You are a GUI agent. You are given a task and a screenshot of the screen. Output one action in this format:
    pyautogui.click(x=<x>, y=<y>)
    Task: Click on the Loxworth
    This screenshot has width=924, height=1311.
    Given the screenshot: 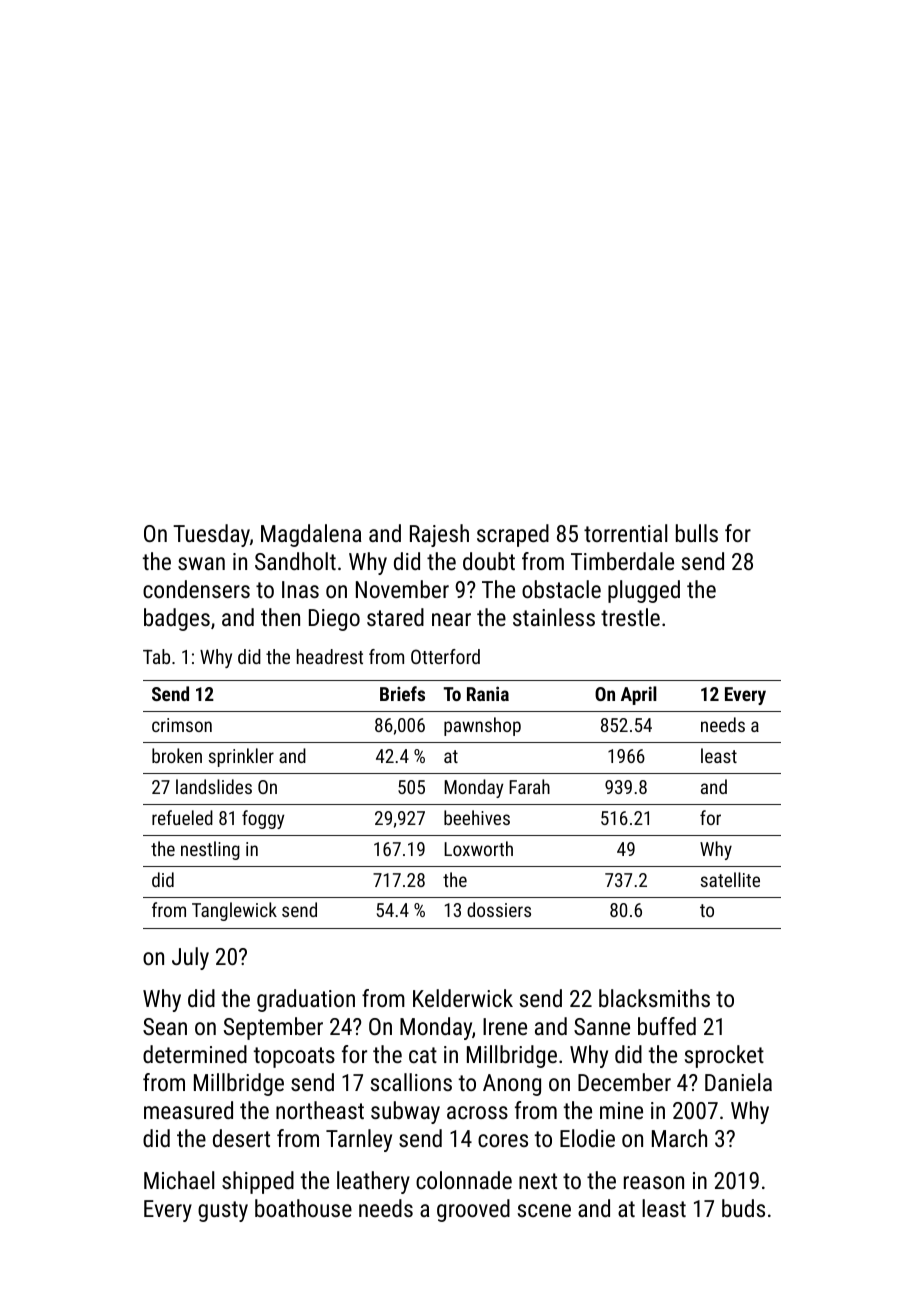 What is the action you would take?
    pyautogui.click(x=478, y=848)
